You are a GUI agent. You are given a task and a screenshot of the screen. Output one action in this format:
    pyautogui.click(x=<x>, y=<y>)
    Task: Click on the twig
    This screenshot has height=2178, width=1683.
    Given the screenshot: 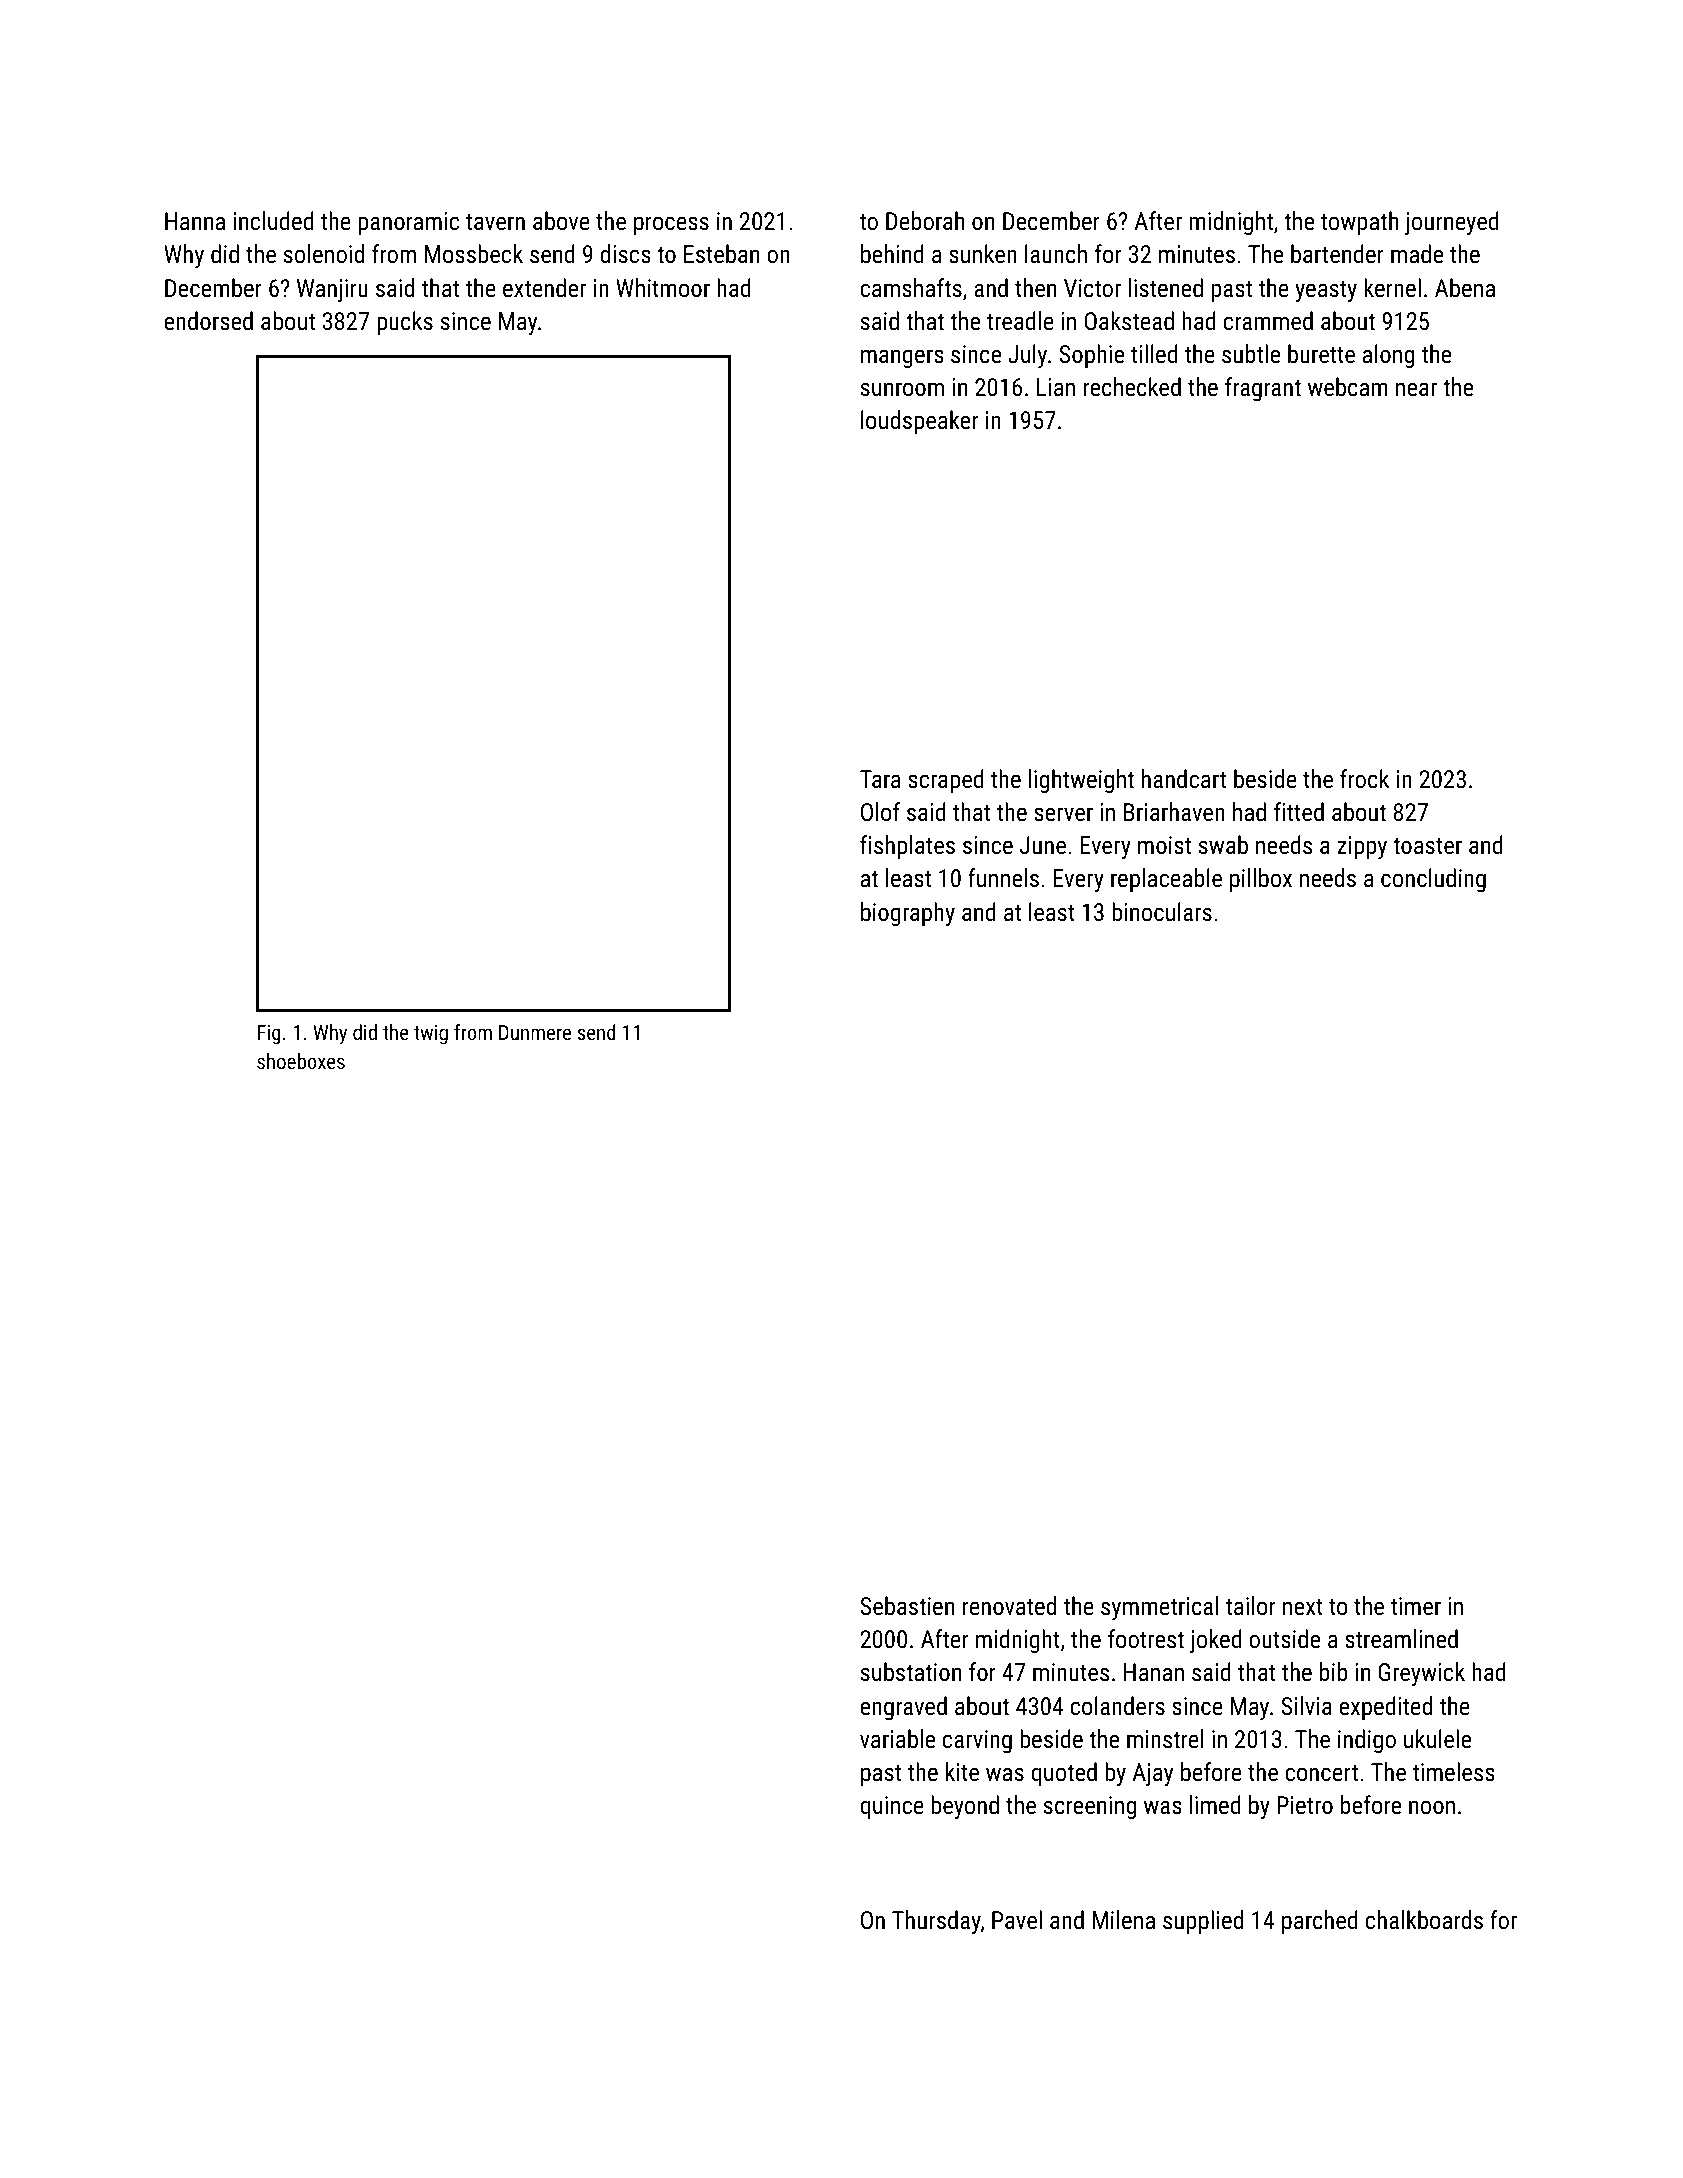 What is the action you would take?
    pyautogui.click(x=431, y=1035)
